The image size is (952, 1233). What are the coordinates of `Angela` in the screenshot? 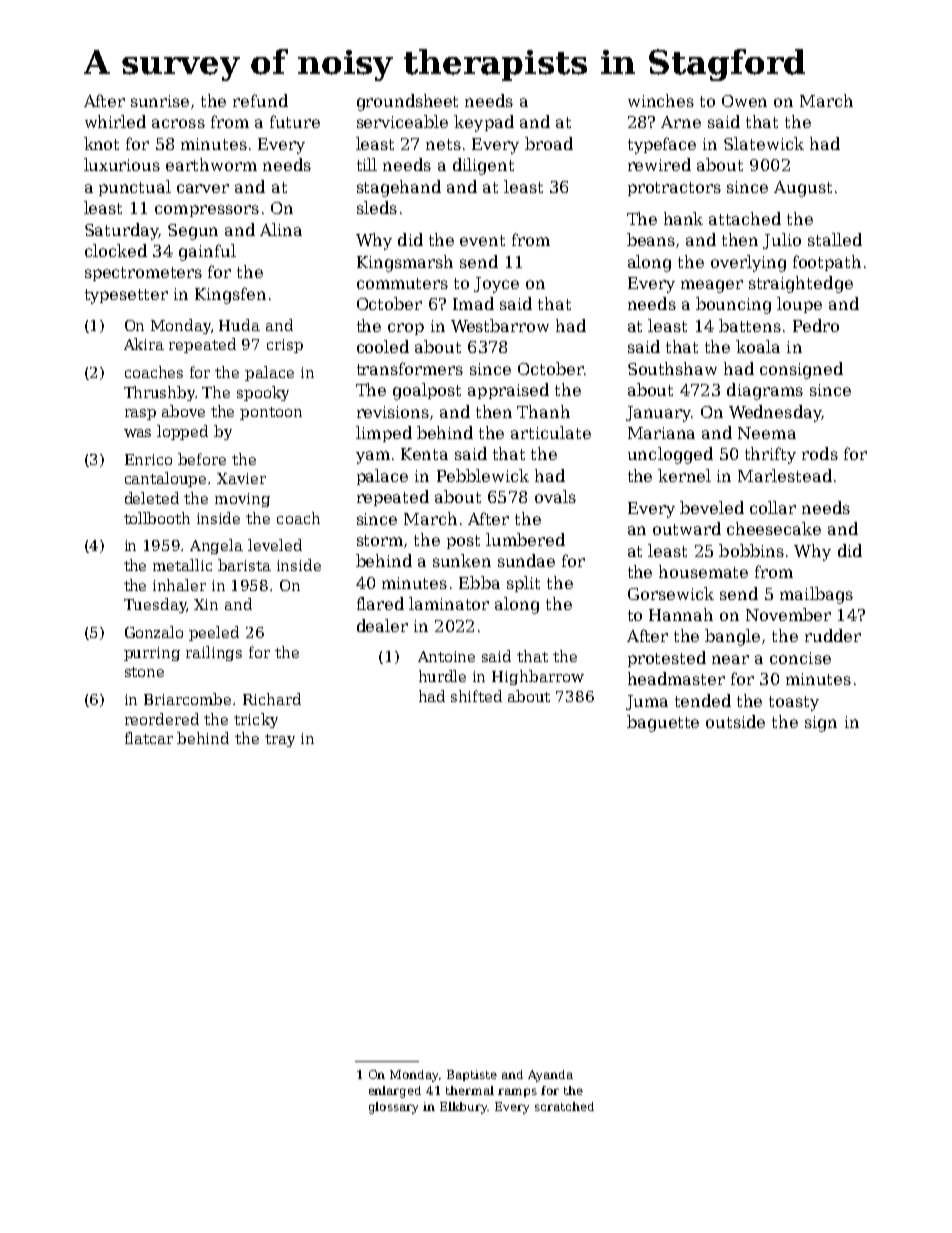 It's located at (216, 546).
